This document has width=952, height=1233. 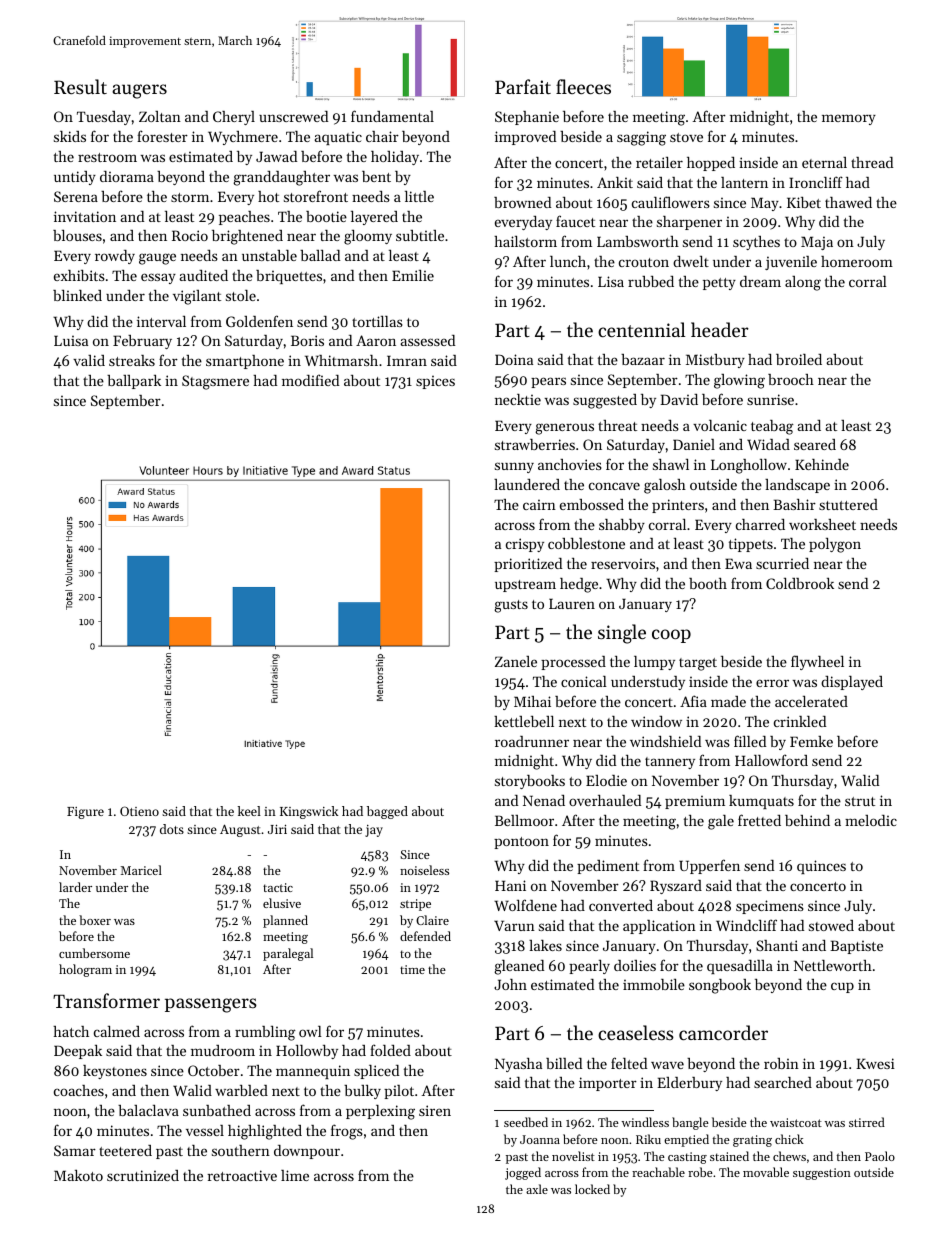 I want to click on David, so click(x=679, y=399).
